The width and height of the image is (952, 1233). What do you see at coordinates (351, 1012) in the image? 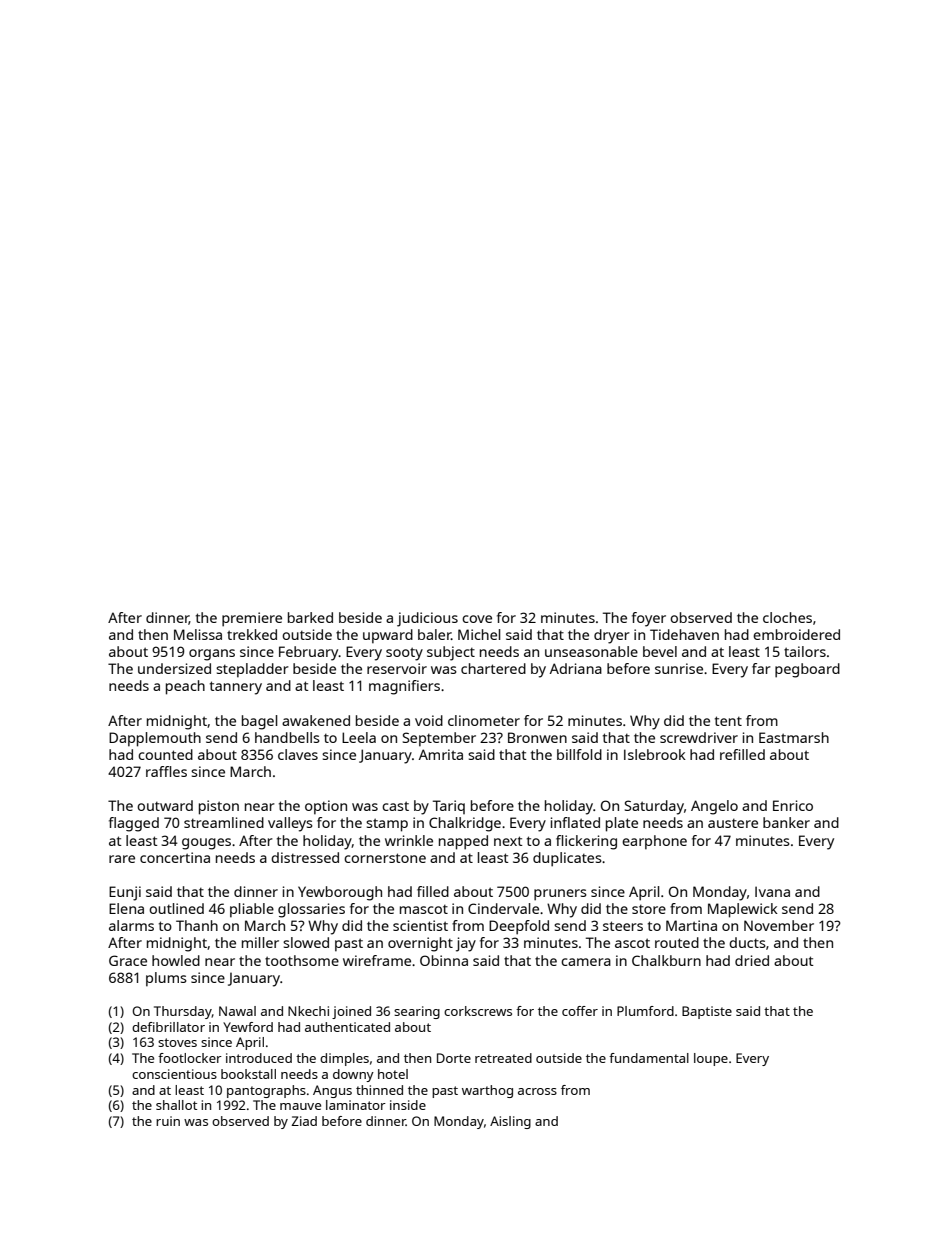
I see `joined` at bounding box center [351, 1012].
